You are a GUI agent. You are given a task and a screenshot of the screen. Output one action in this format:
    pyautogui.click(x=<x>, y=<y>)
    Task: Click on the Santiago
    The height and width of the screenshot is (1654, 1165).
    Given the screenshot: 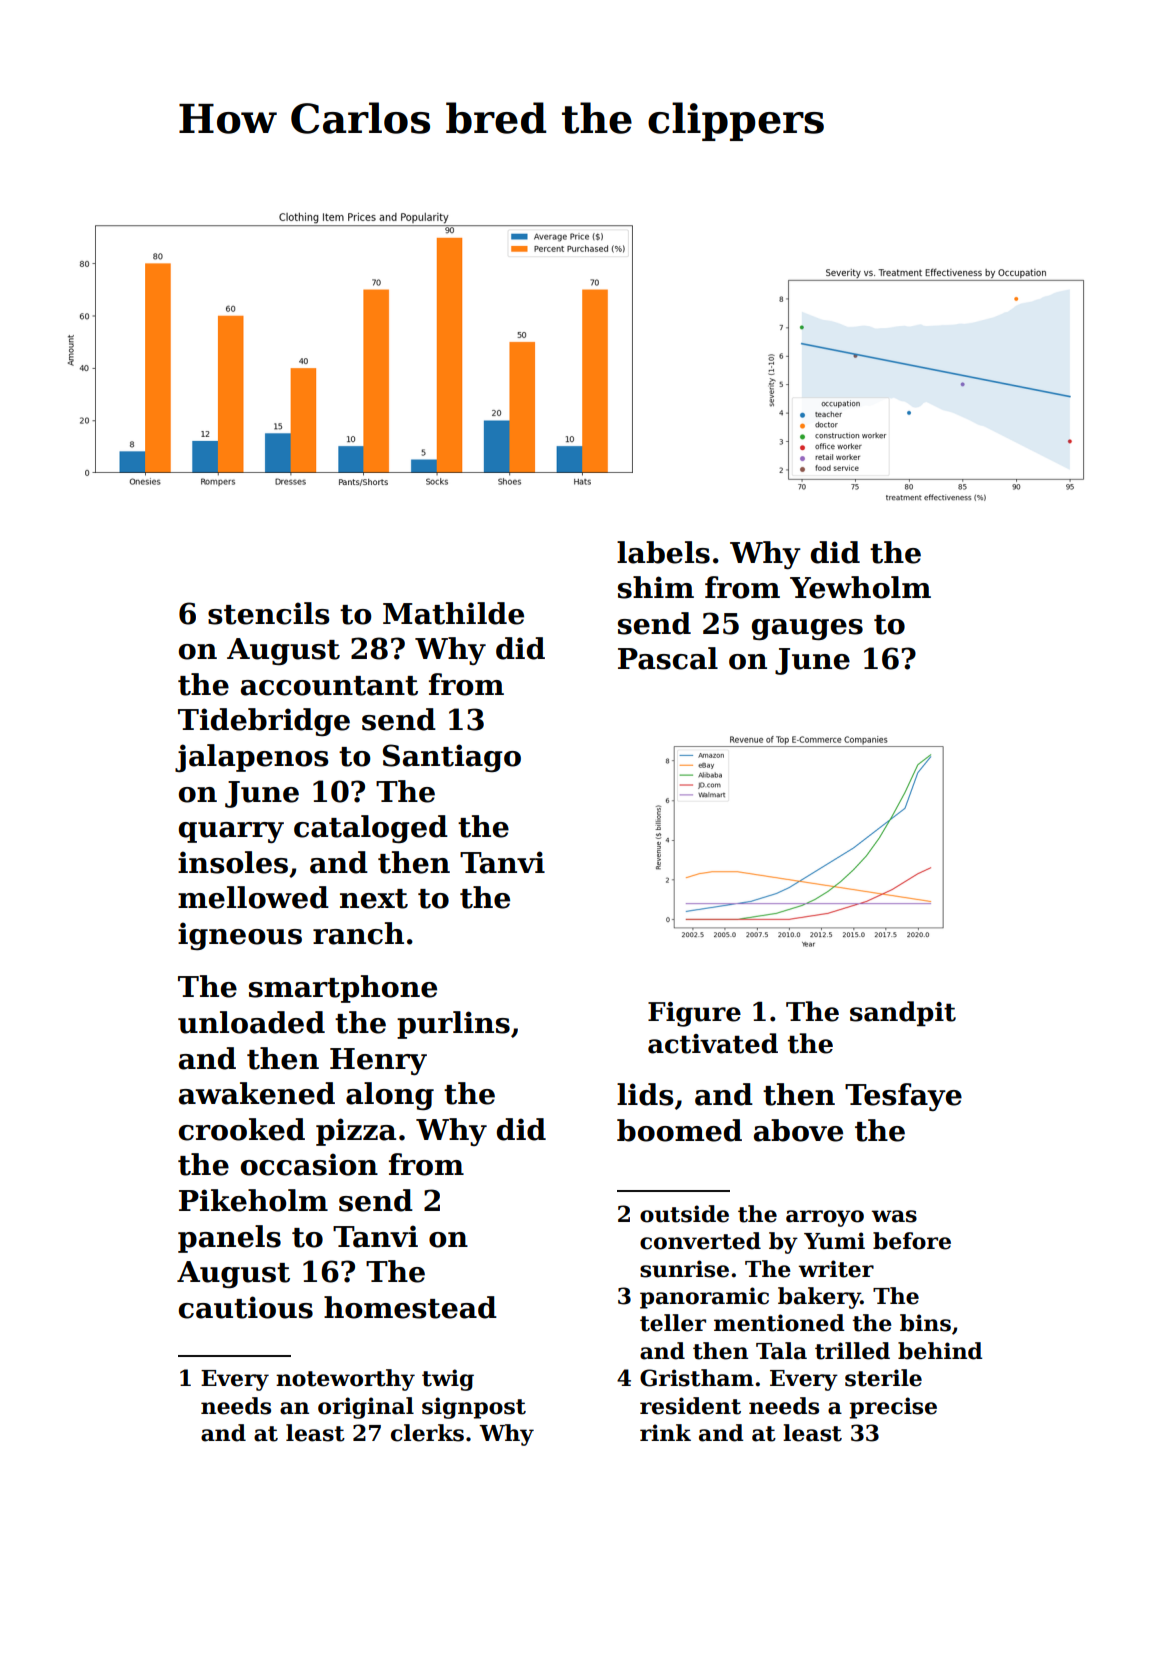 What is the action you would take?
    pyautogui.click(x=452, y=758)
